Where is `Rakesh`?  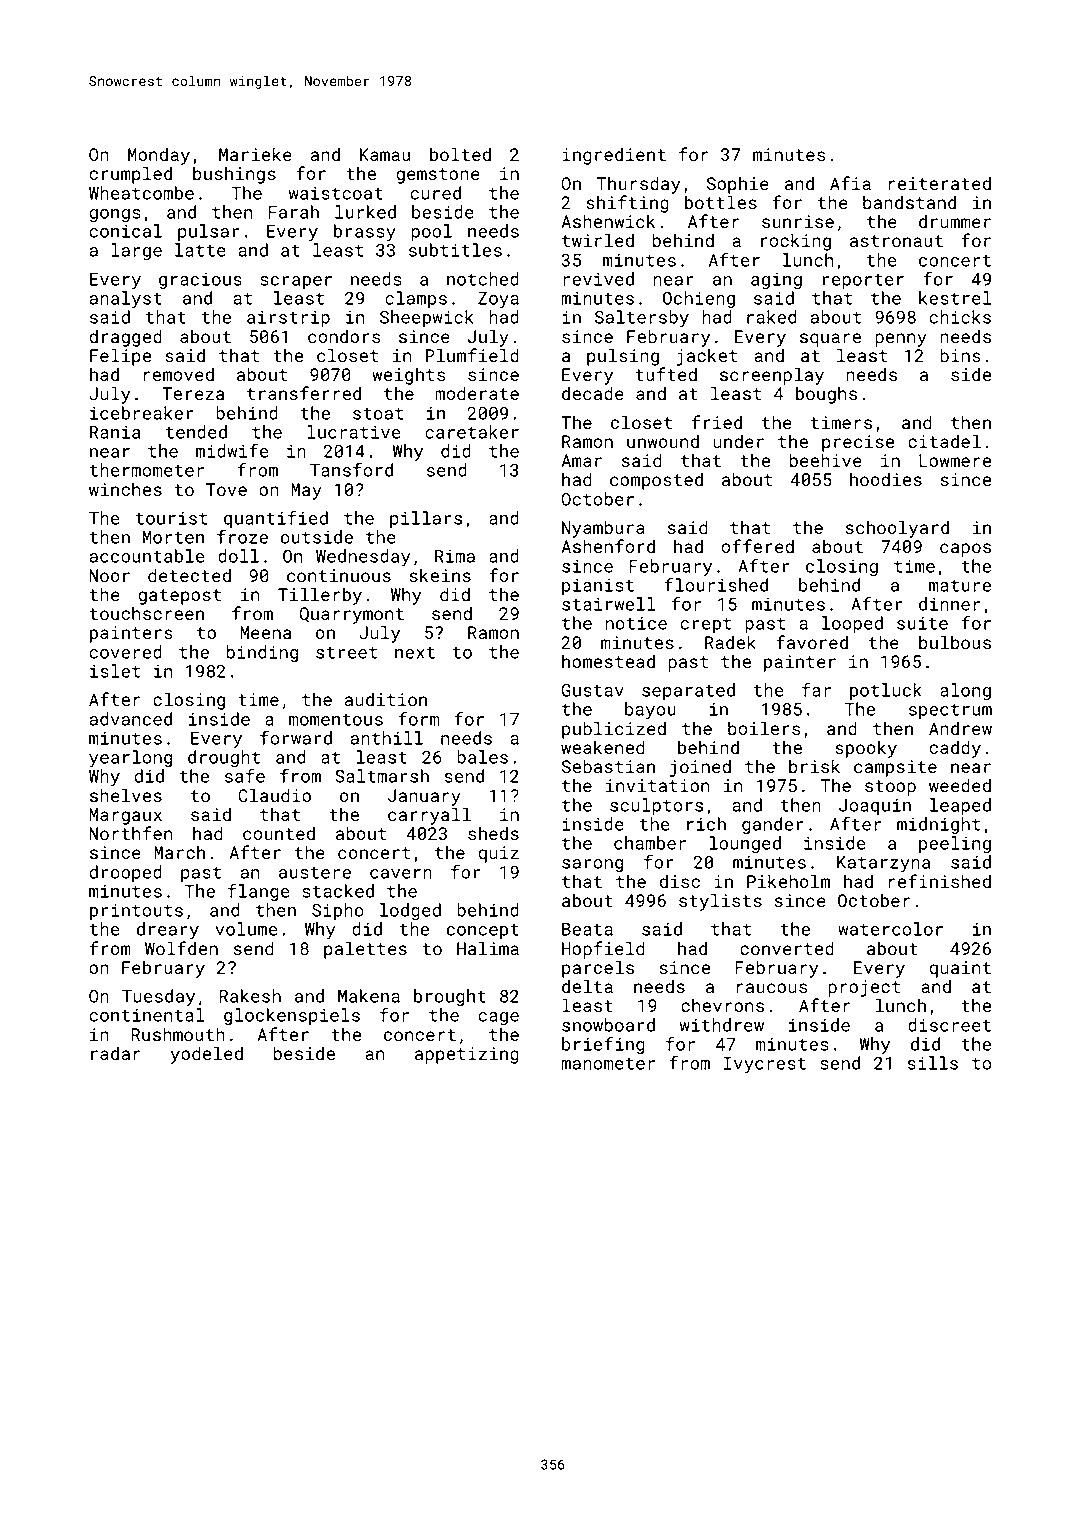 Rakesh is located at coordinates (250, 996).
